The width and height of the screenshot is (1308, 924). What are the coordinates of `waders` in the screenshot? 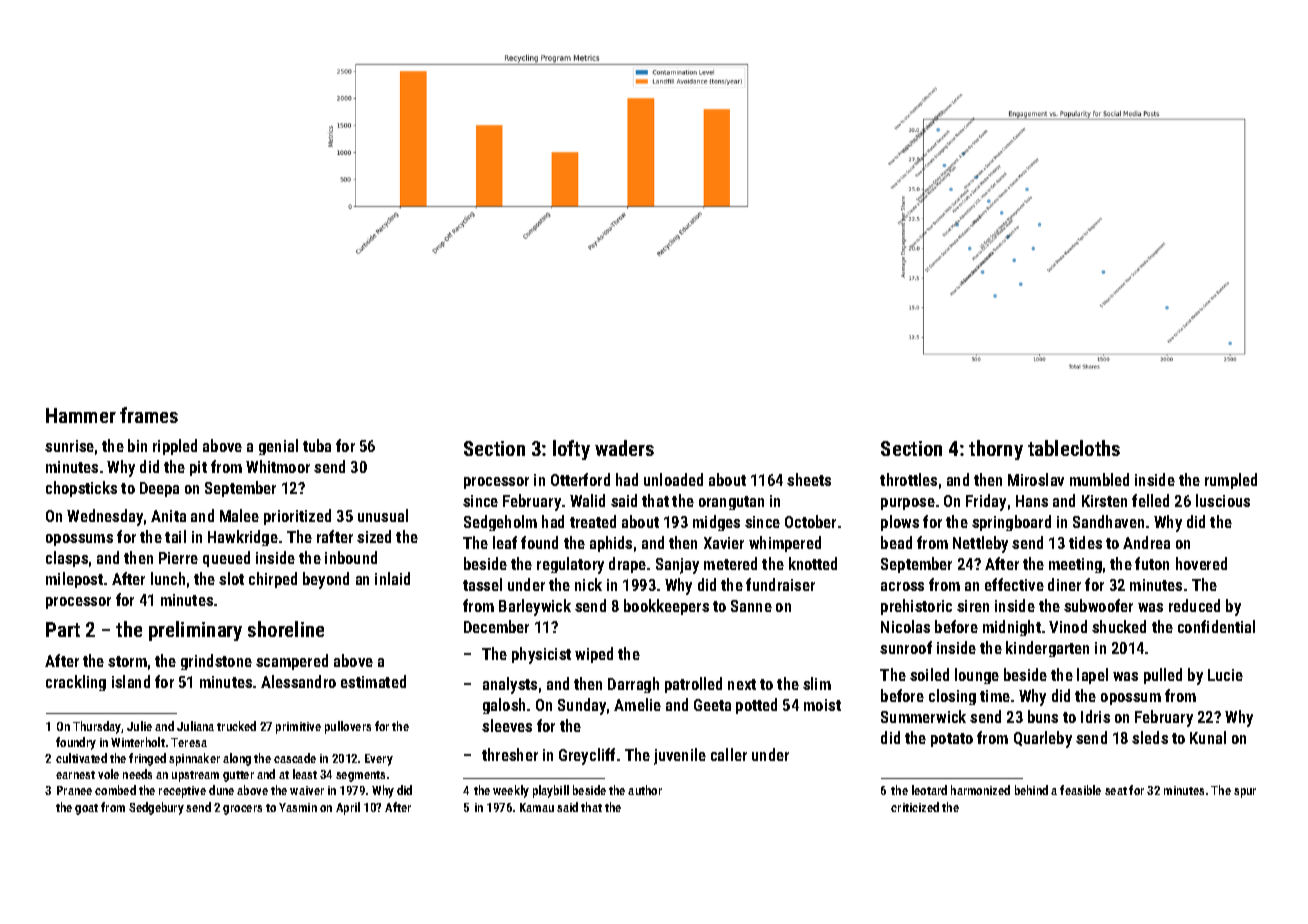 It's located at (624, 448).
